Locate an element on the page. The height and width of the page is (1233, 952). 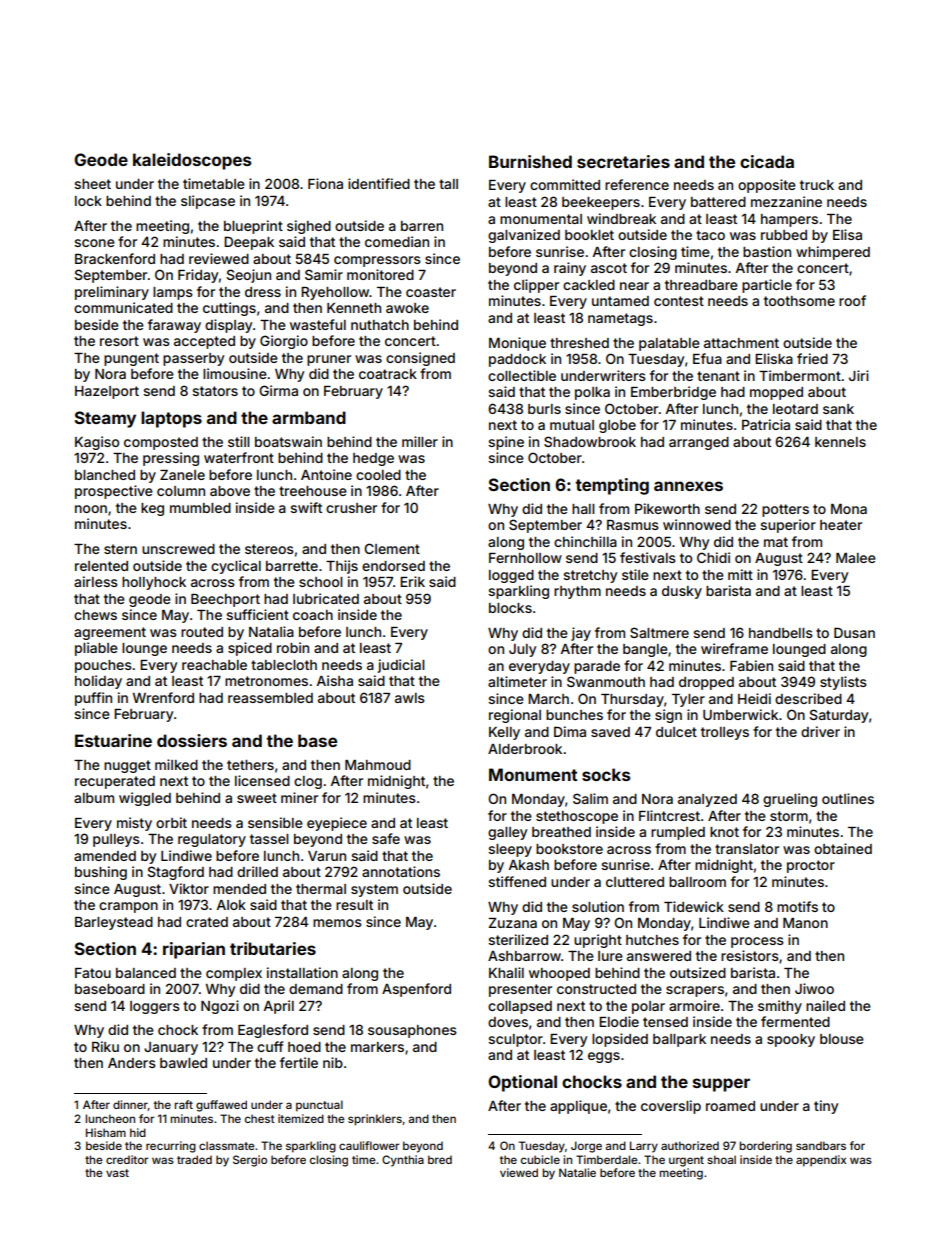
identified is located at coordinates (379, 183).
